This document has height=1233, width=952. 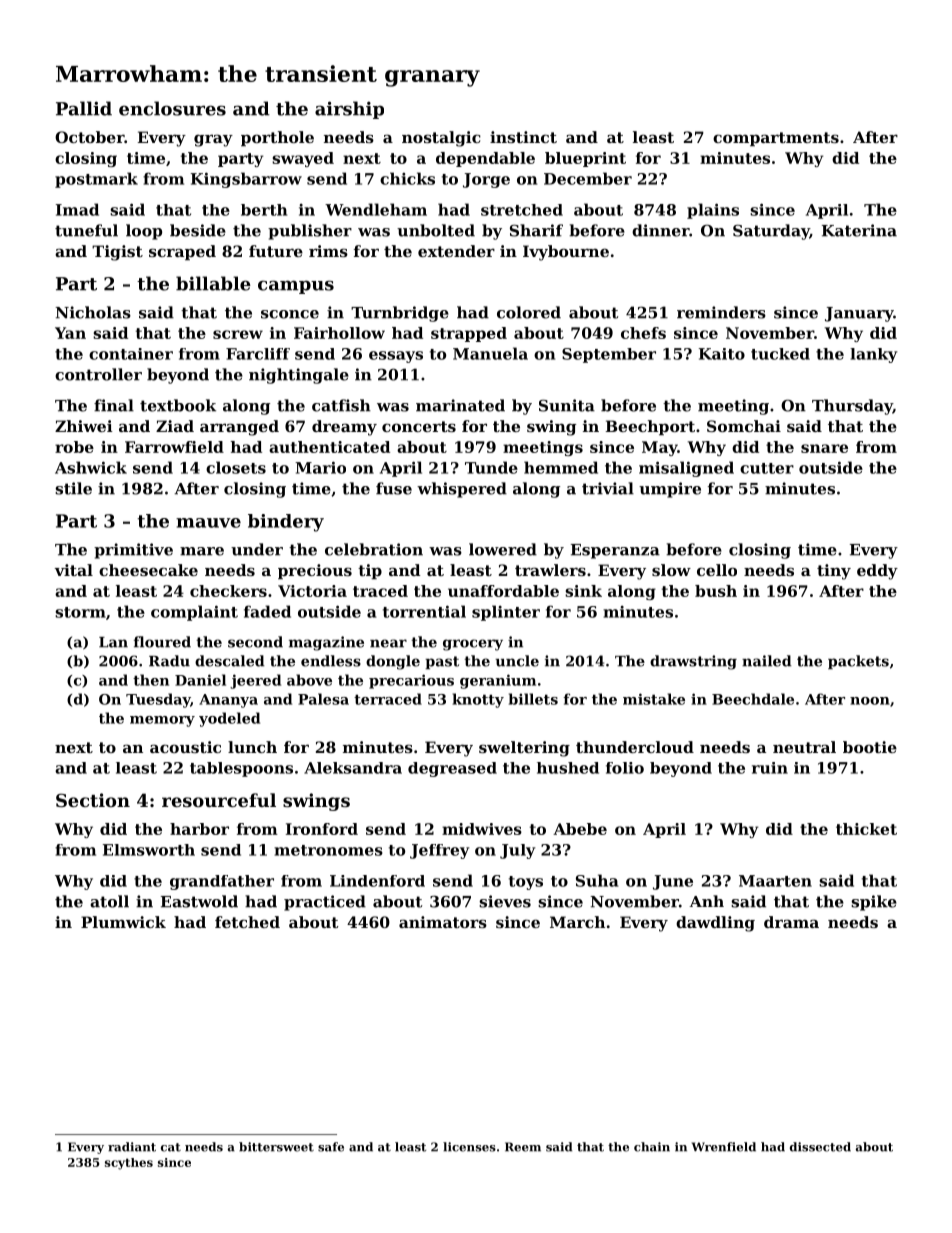 What do you see at coordinates (469, 1147) in the document?
I see `licenses` at bounding box center [469, 1147].
